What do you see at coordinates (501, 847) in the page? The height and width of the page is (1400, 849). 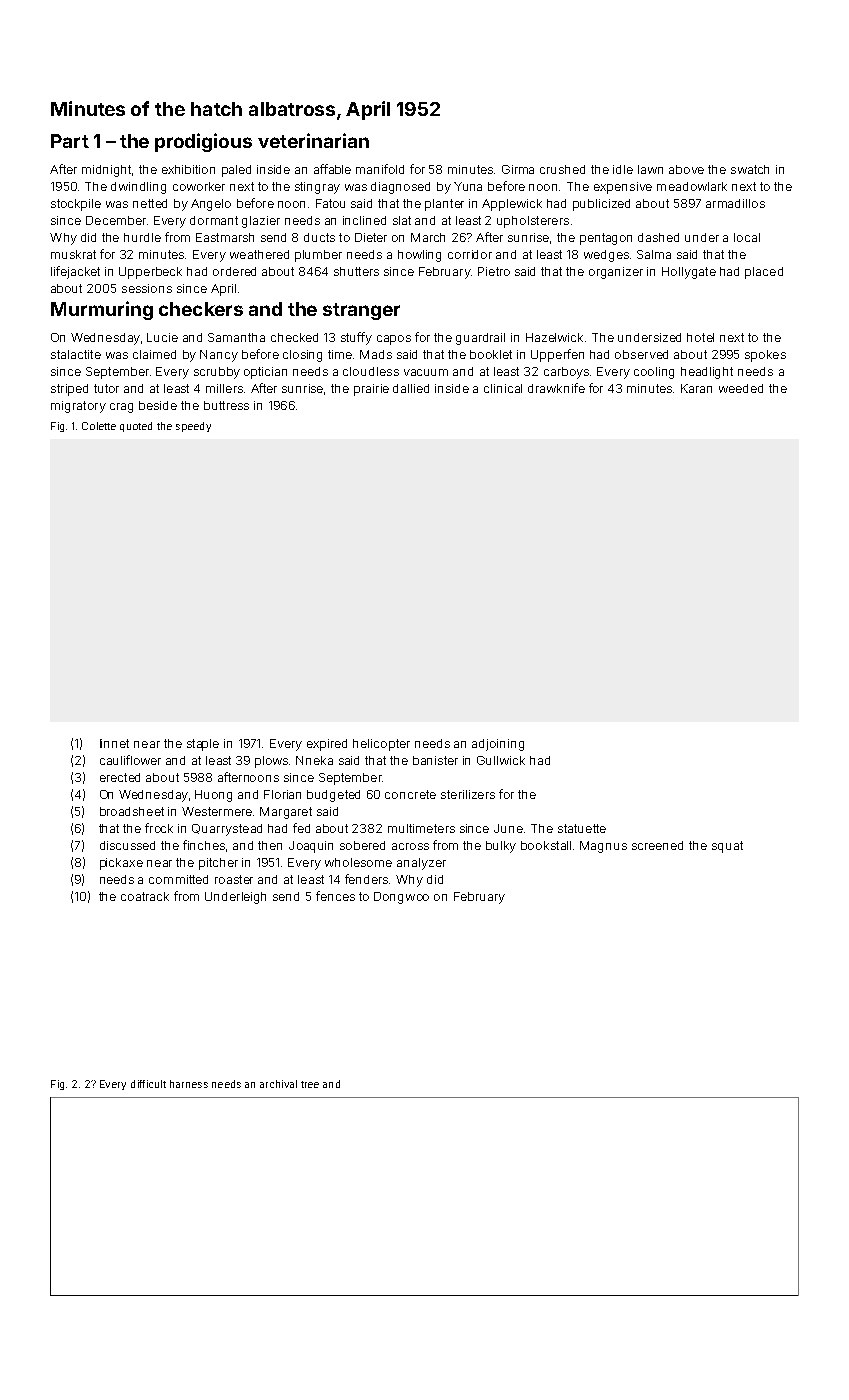 I see `bulky` at bounding box center [501, 847].
